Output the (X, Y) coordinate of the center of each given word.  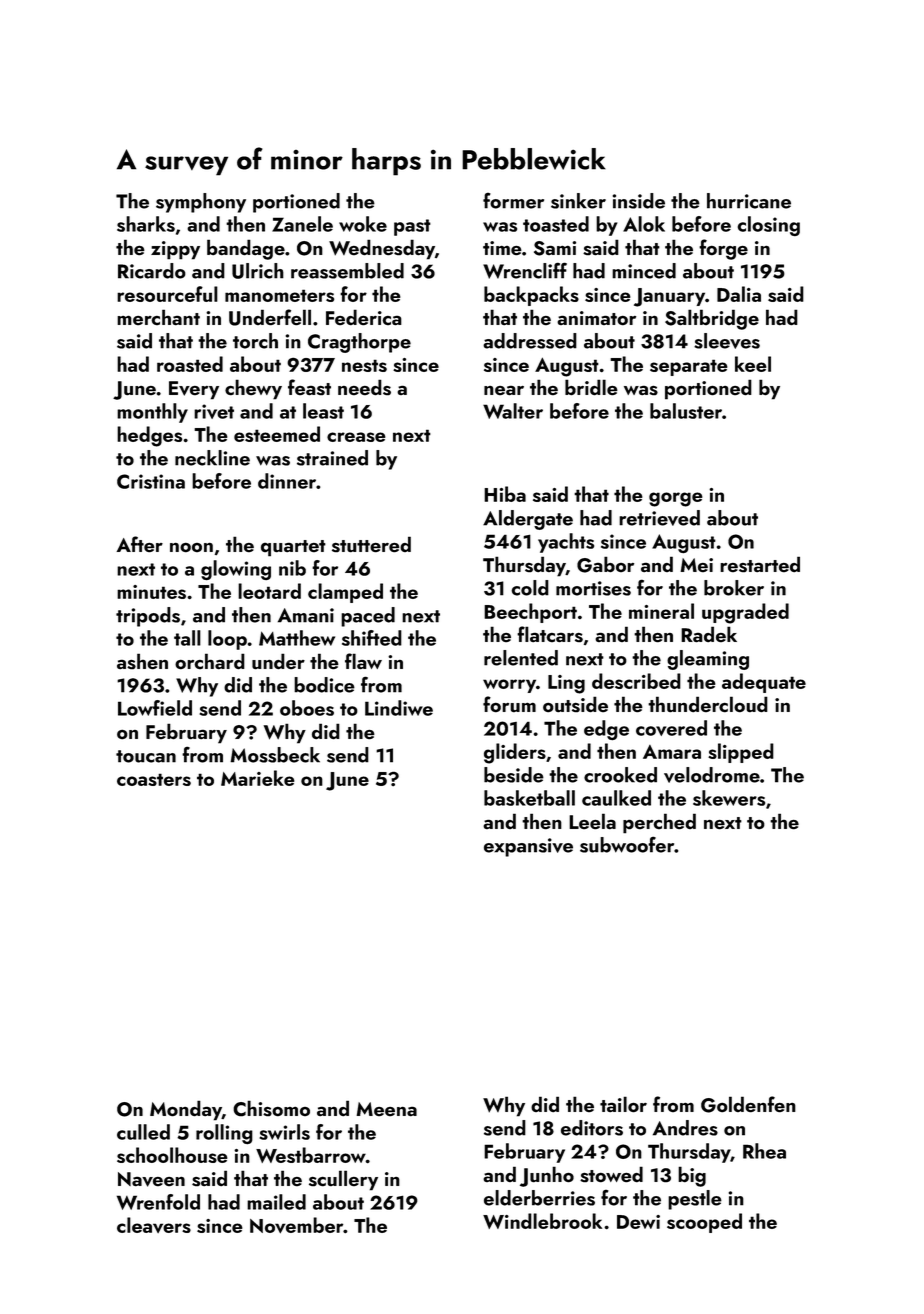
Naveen (151, 1179)
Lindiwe (399, 708)
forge (723, 249)
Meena (386, 1109)
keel (753, 364)
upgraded (745, 613)
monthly (152, 413)
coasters (154, 779)
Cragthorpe (359, 343)
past (412, 227)
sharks (146, 224)
